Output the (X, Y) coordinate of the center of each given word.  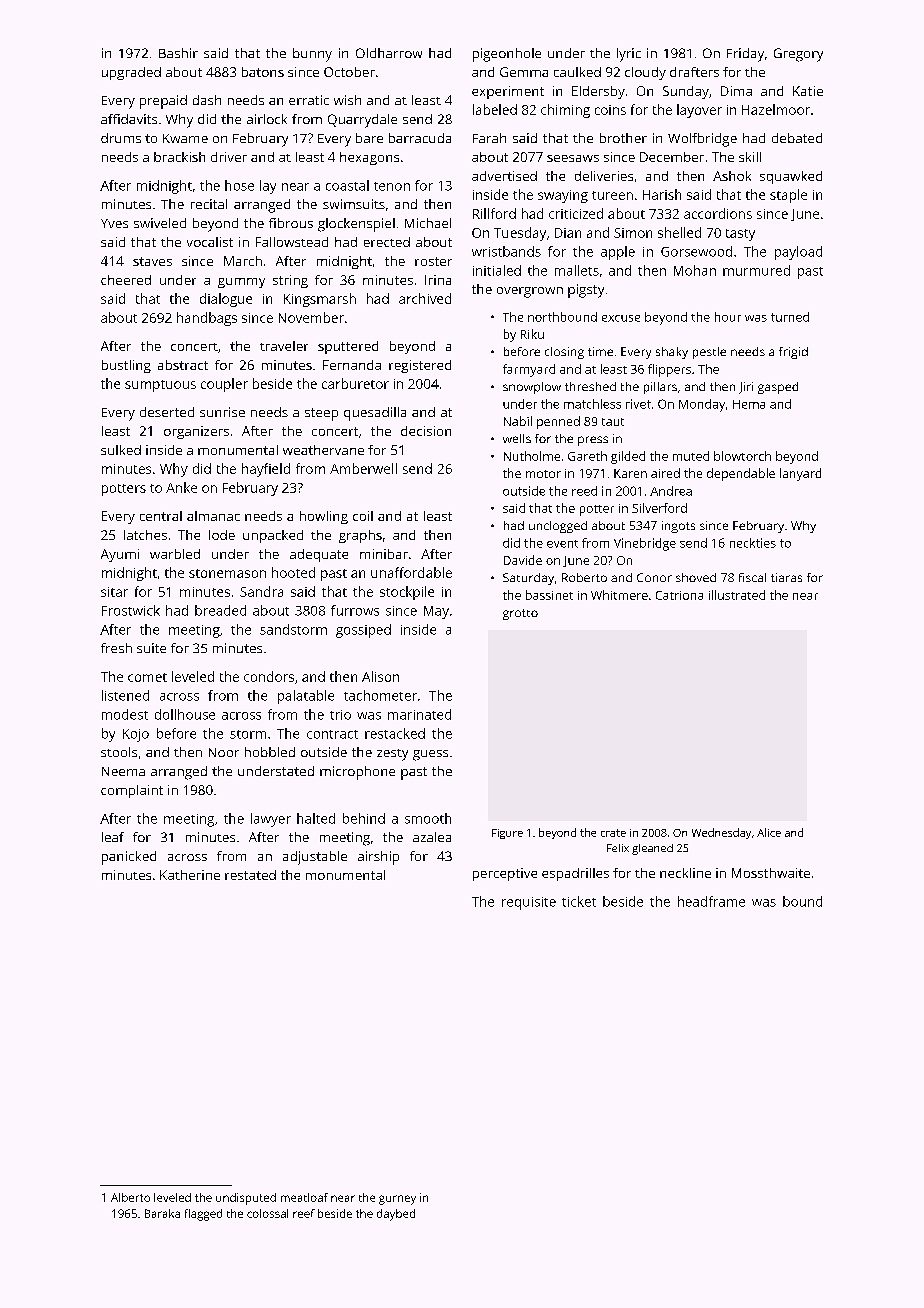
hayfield (266, 470)
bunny (312, 55)
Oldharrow (389, 53)
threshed (590, 386)
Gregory (798, 55)
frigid (793, 353)
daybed (396, 1215)
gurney (397, 1200)
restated (250, 875)
